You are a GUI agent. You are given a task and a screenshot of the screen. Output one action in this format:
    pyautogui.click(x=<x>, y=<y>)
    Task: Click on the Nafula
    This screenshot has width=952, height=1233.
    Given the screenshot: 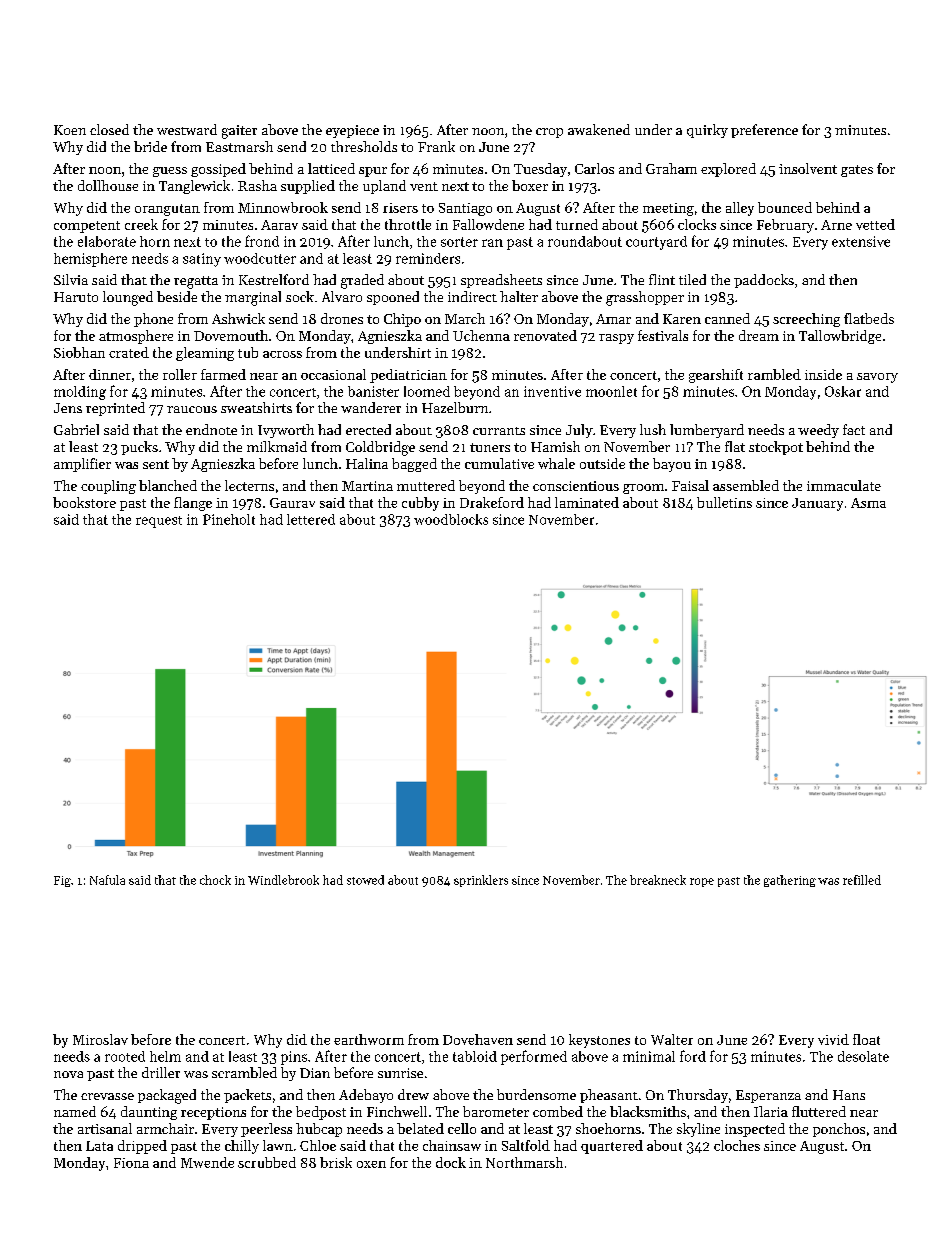 What is the action you would take?
    pyautogui.click(x=107, y=880)
